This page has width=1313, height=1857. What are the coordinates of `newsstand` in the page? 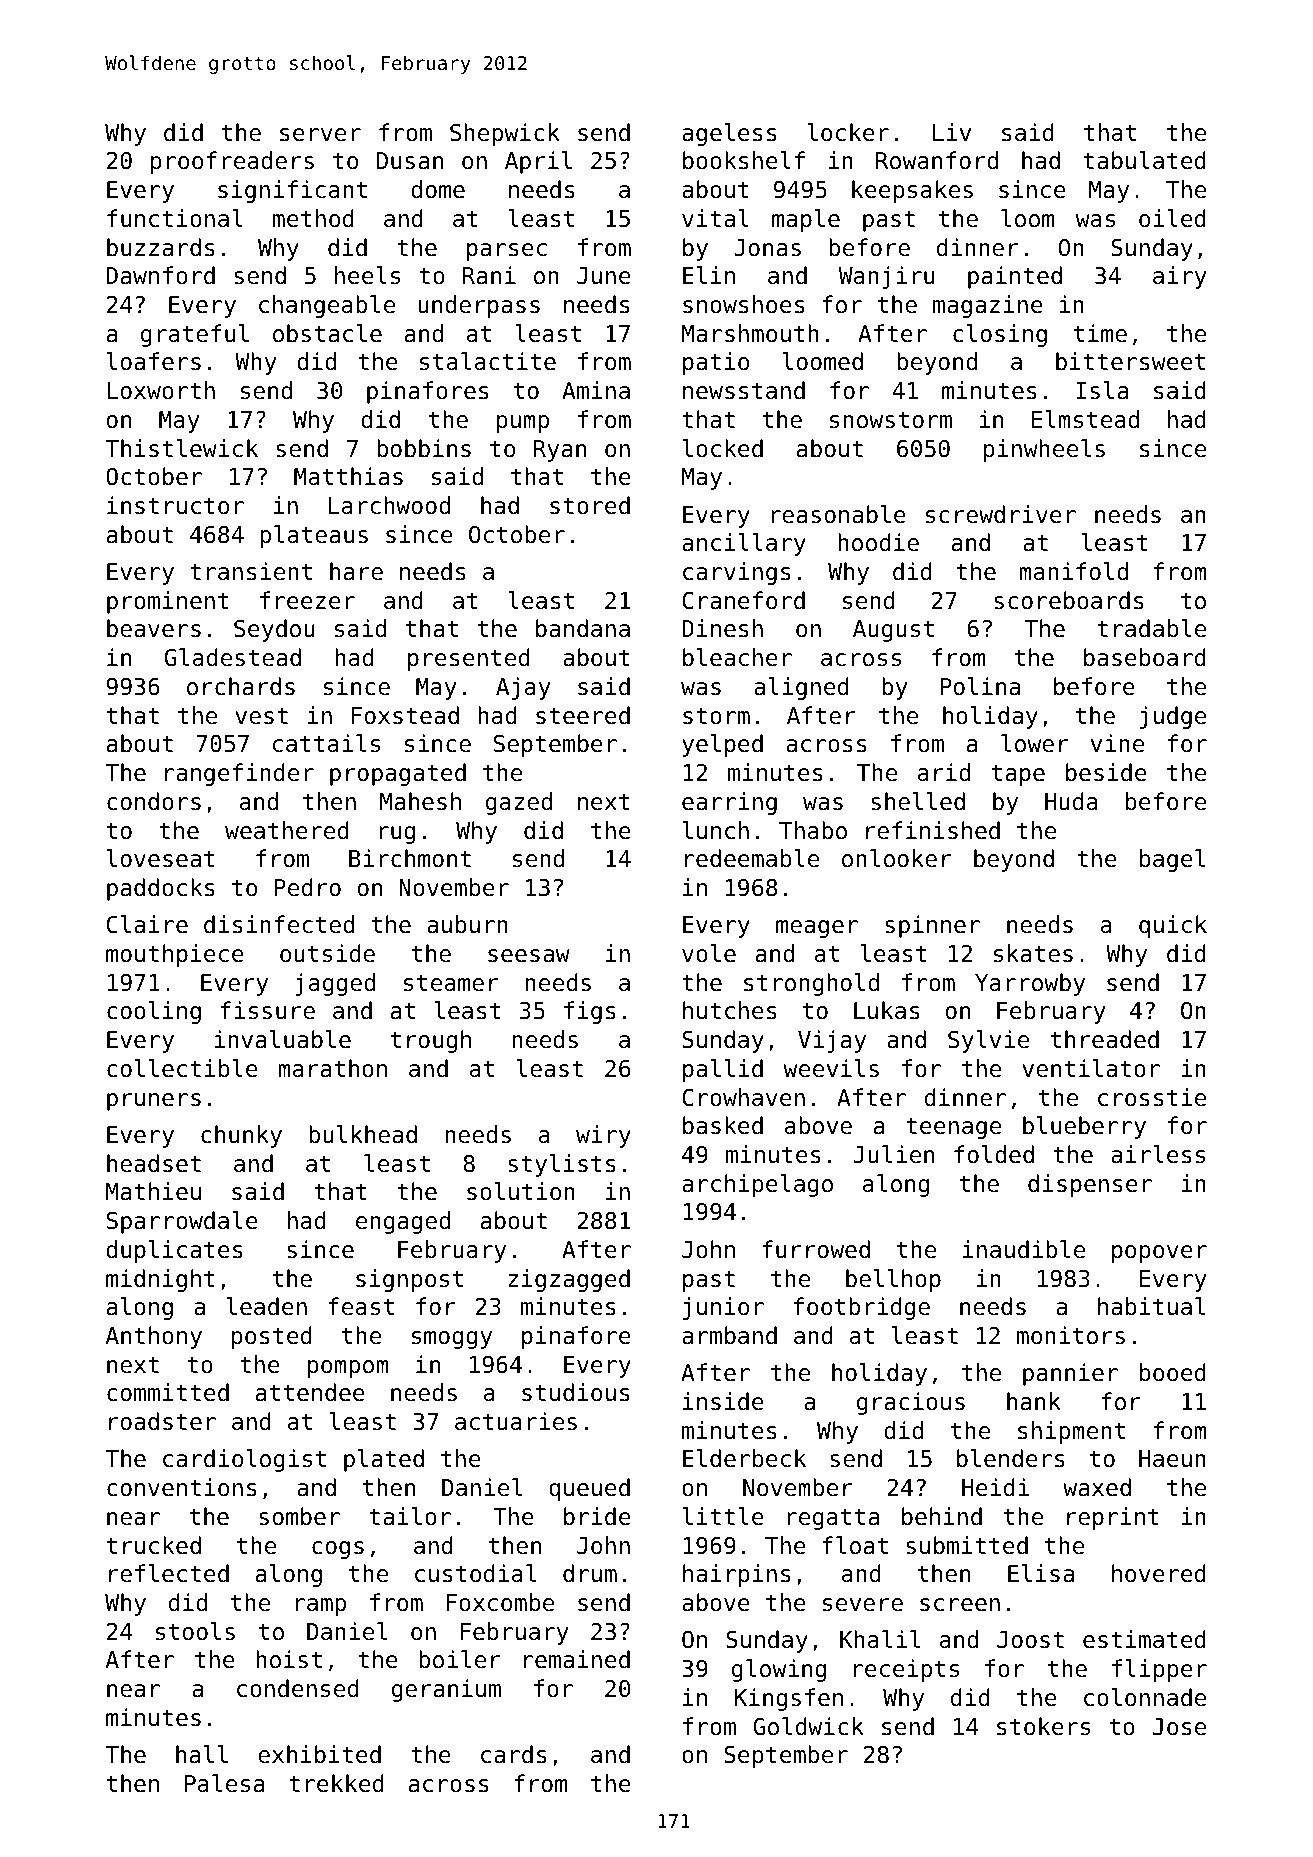 It's located at (744, 390).
